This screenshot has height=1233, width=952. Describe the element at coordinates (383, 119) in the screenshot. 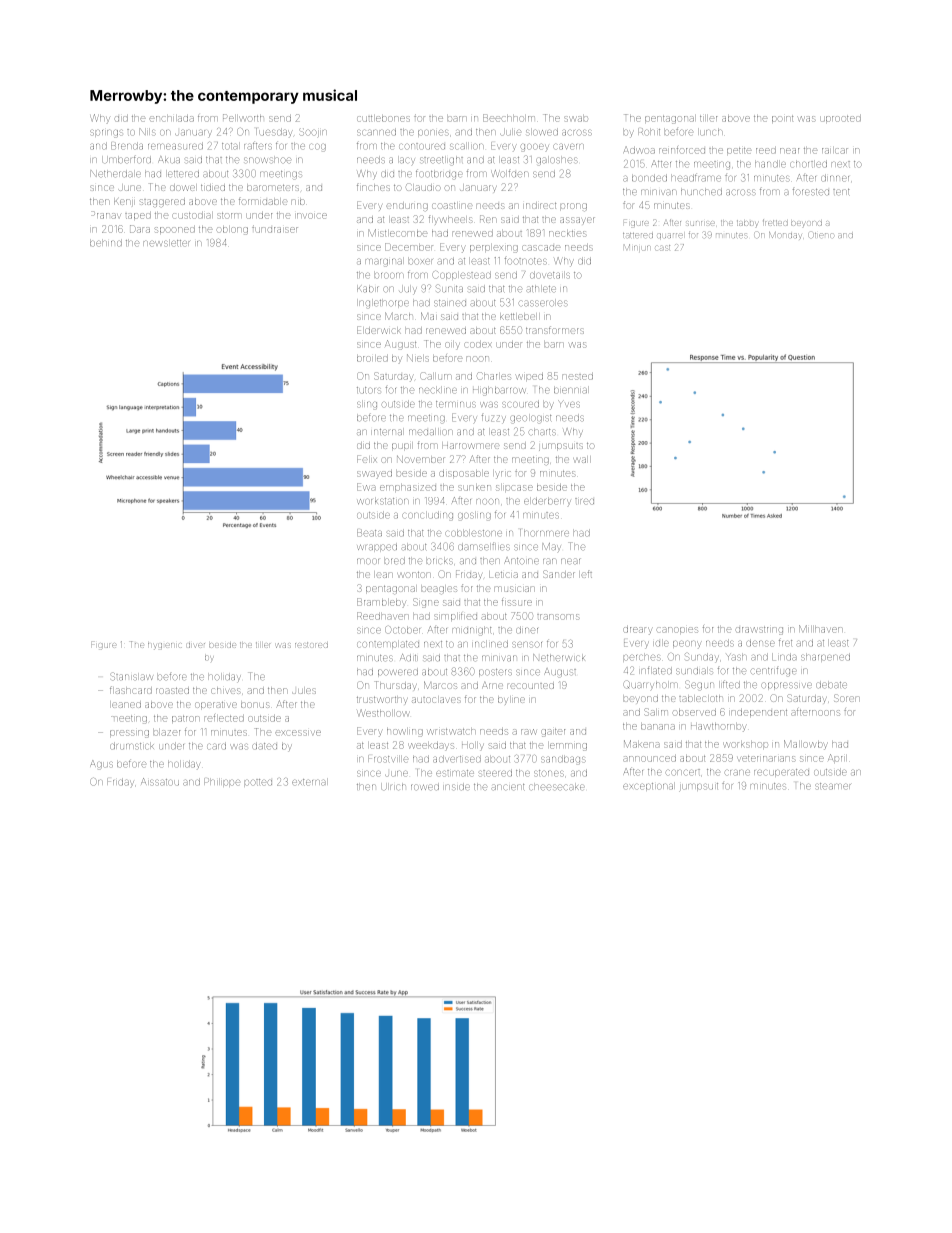

I see `cuttlebones` at that location.
